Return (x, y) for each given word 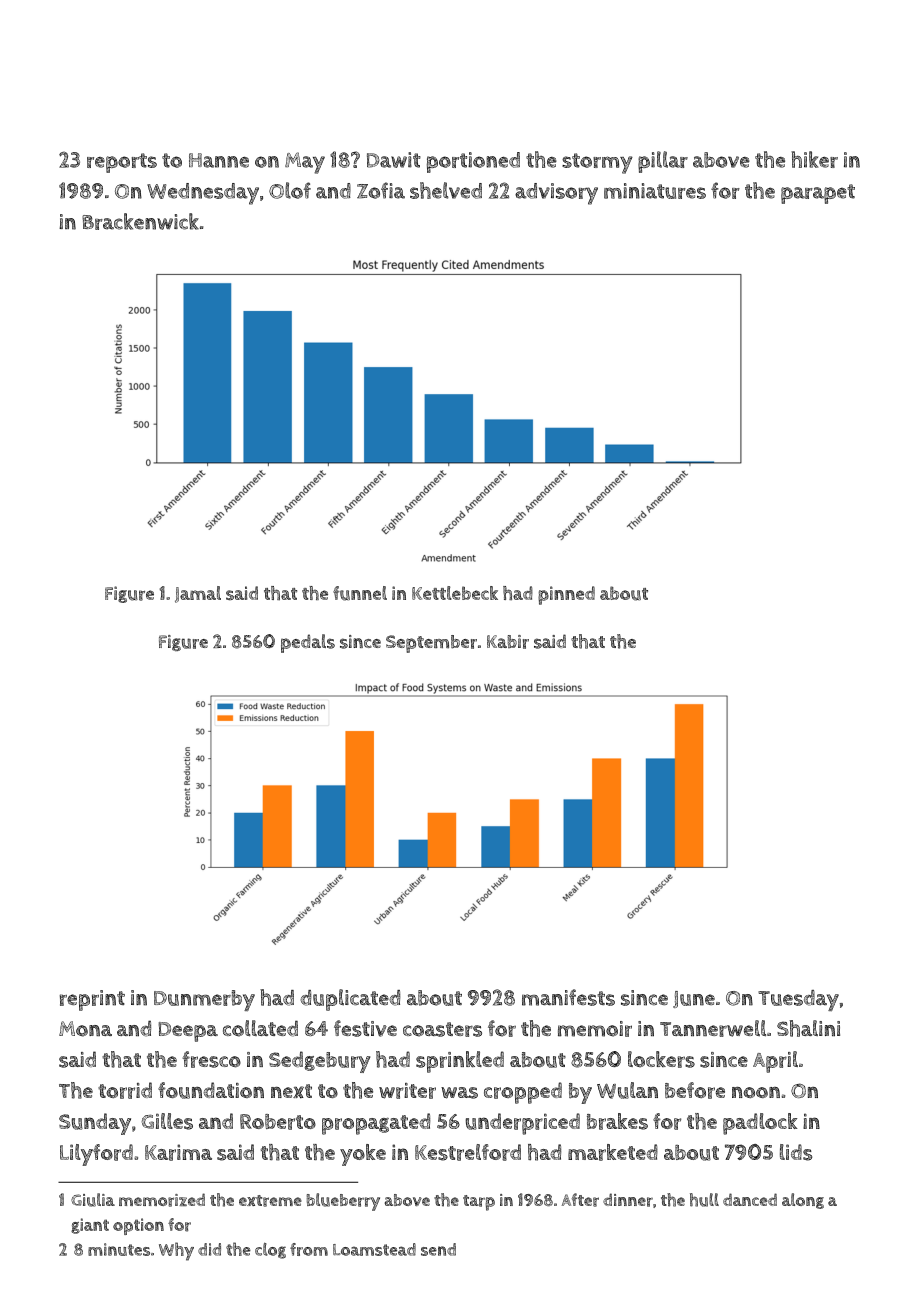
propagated (376, 1124)
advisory (556, 194)
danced (750, 1199)
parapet (818, 194)
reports (122, 163)
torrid (125, 1090)
